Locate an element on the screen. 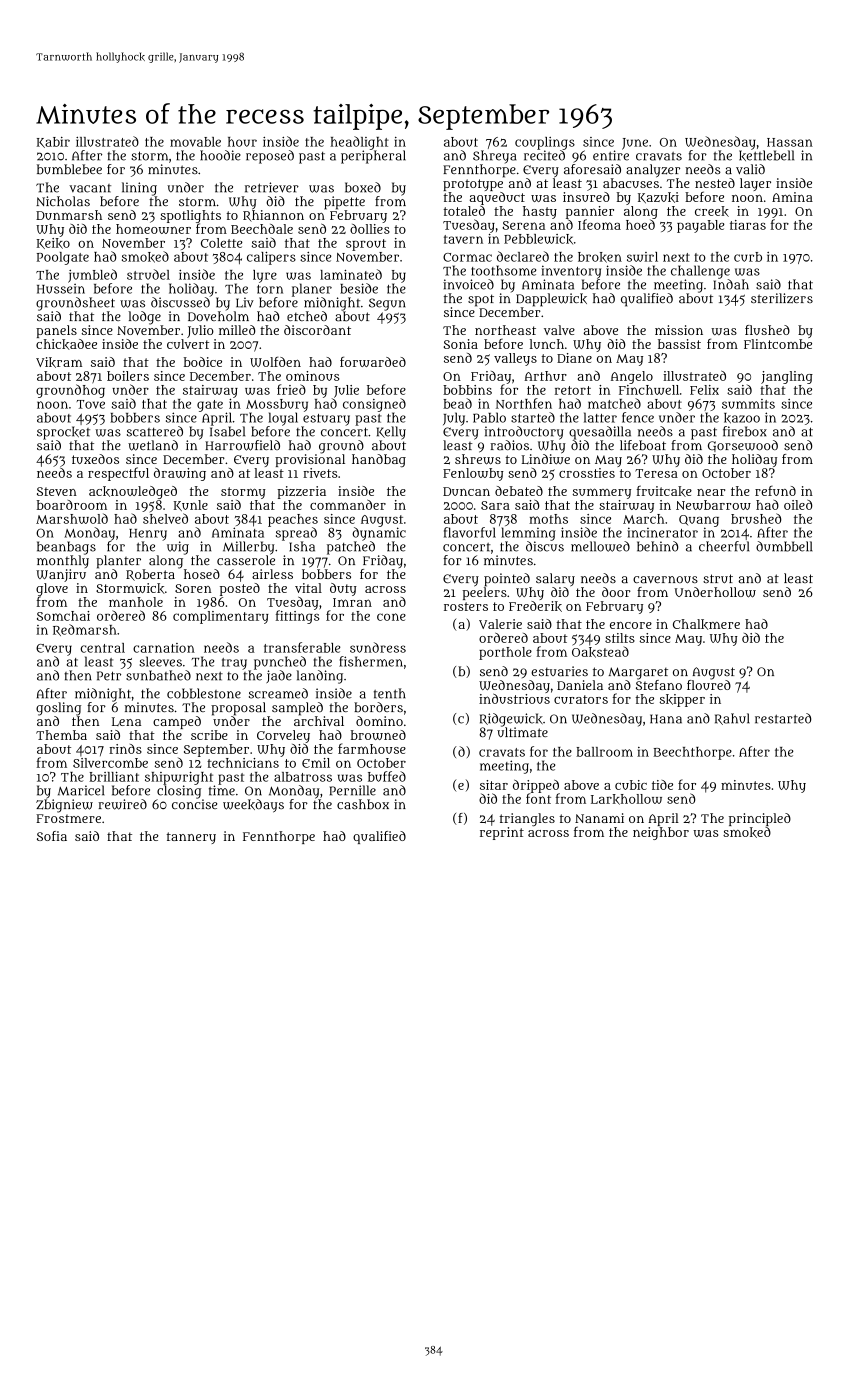 This screenshot has width=849, height=1400. Roberta is located at coordinates (150, 575).
